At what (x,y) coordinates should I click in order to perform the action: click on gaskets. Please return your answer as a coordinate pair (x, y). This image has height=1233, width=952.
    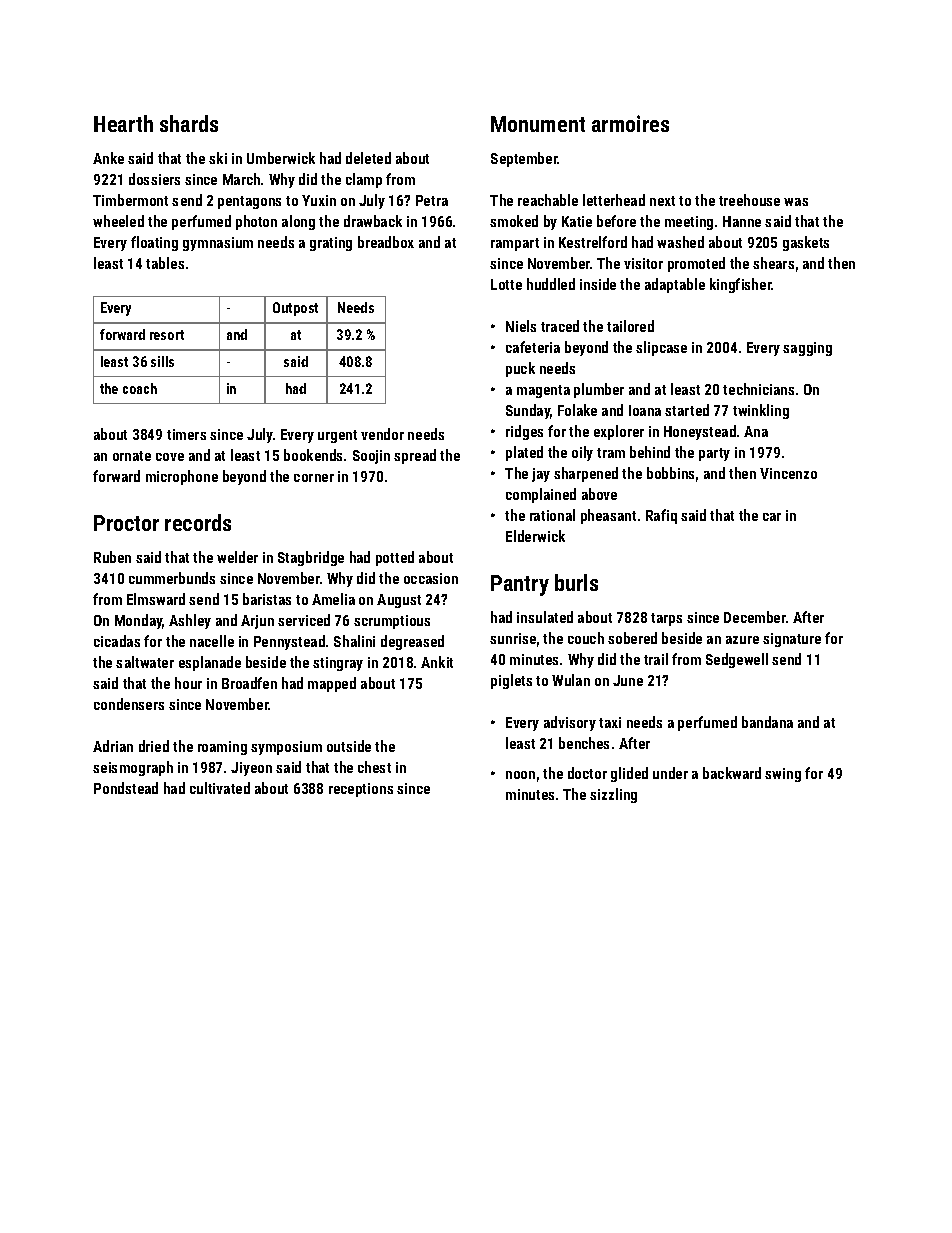
    Looking at the image, I should click on (806, 243).
